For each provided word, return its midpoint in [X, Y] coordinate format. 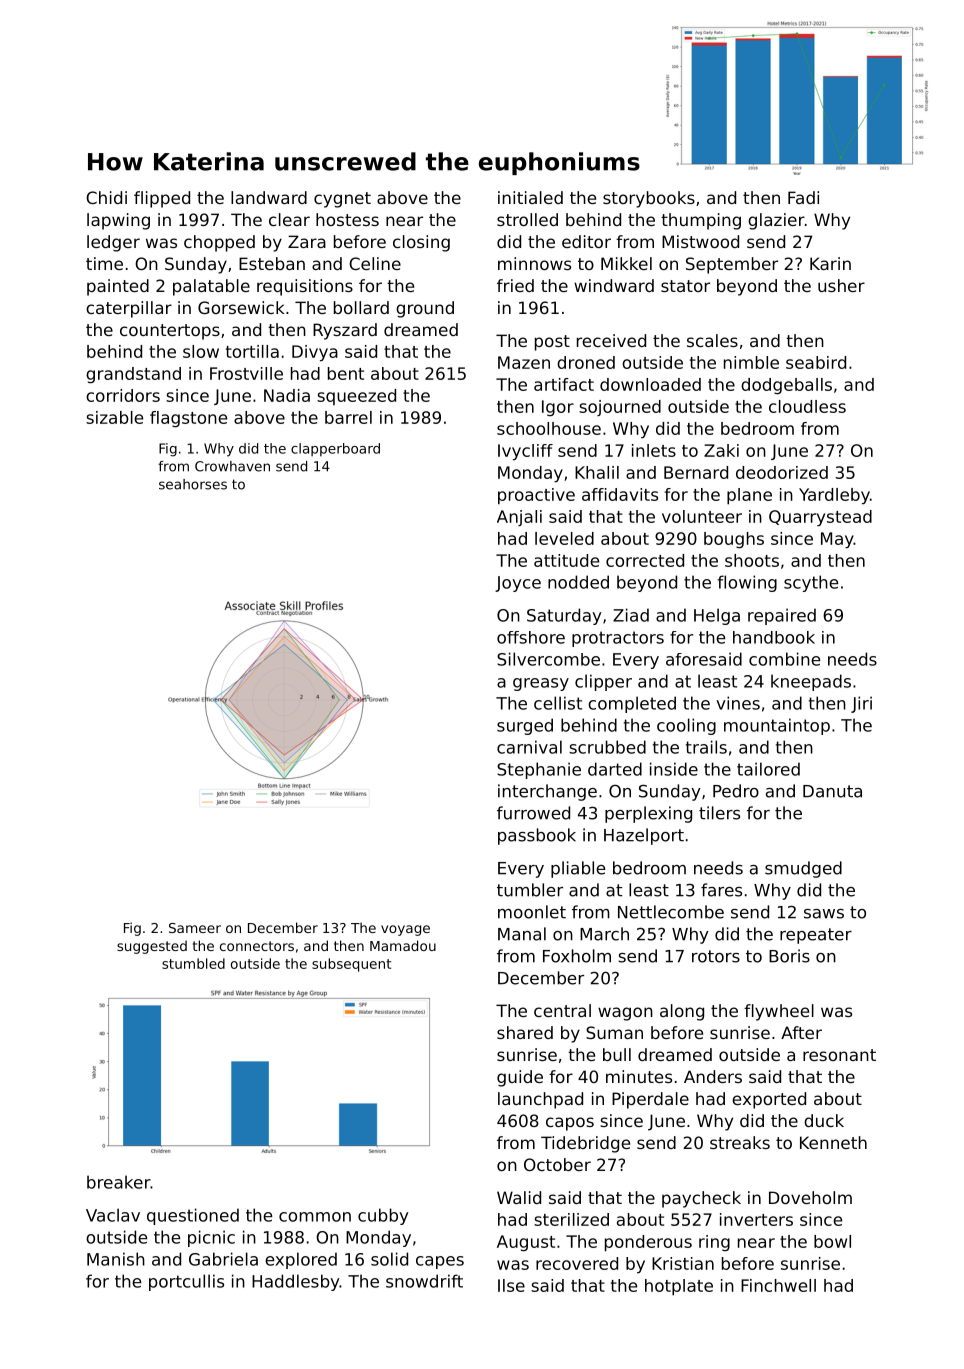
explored [301, 1260]
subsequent [351, 965]
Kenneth [833, 1142]
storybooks [649, 199]
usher [841, 285]
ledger [113, 243]
